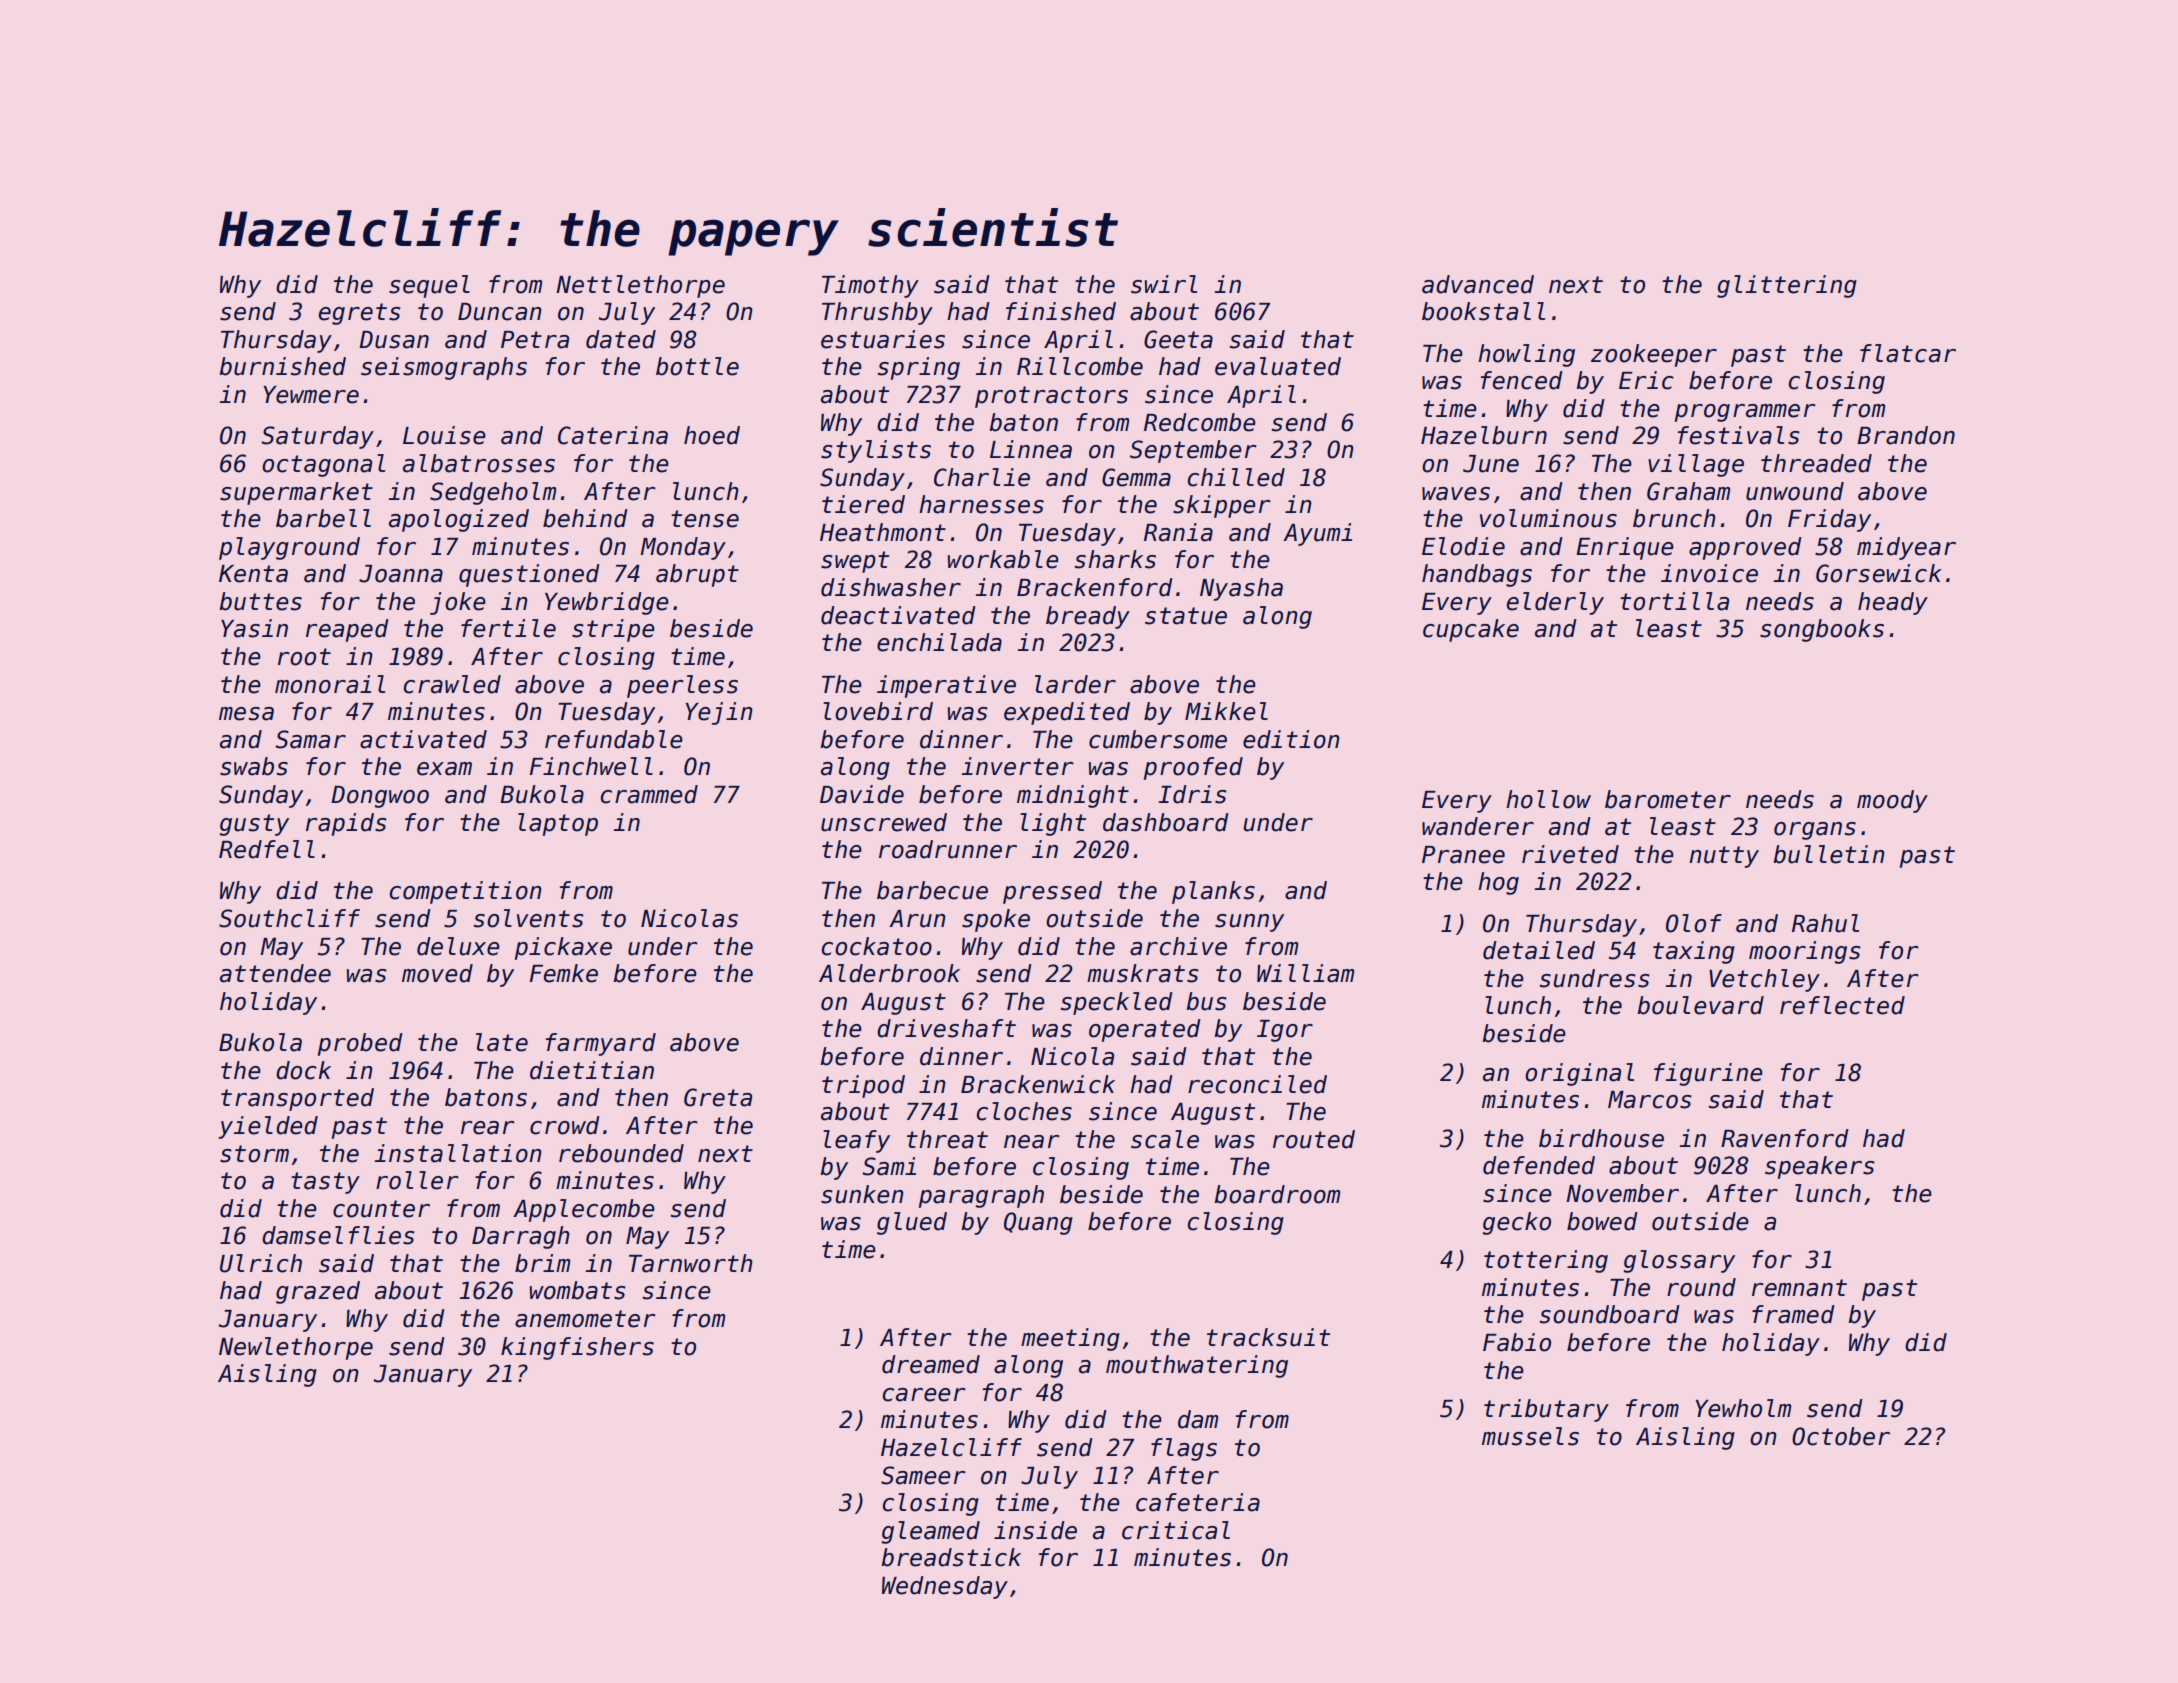  What do you see at coordinates (982, 477) in the screenshot?
I see `Charlie` at bounding box center [982, 477].
